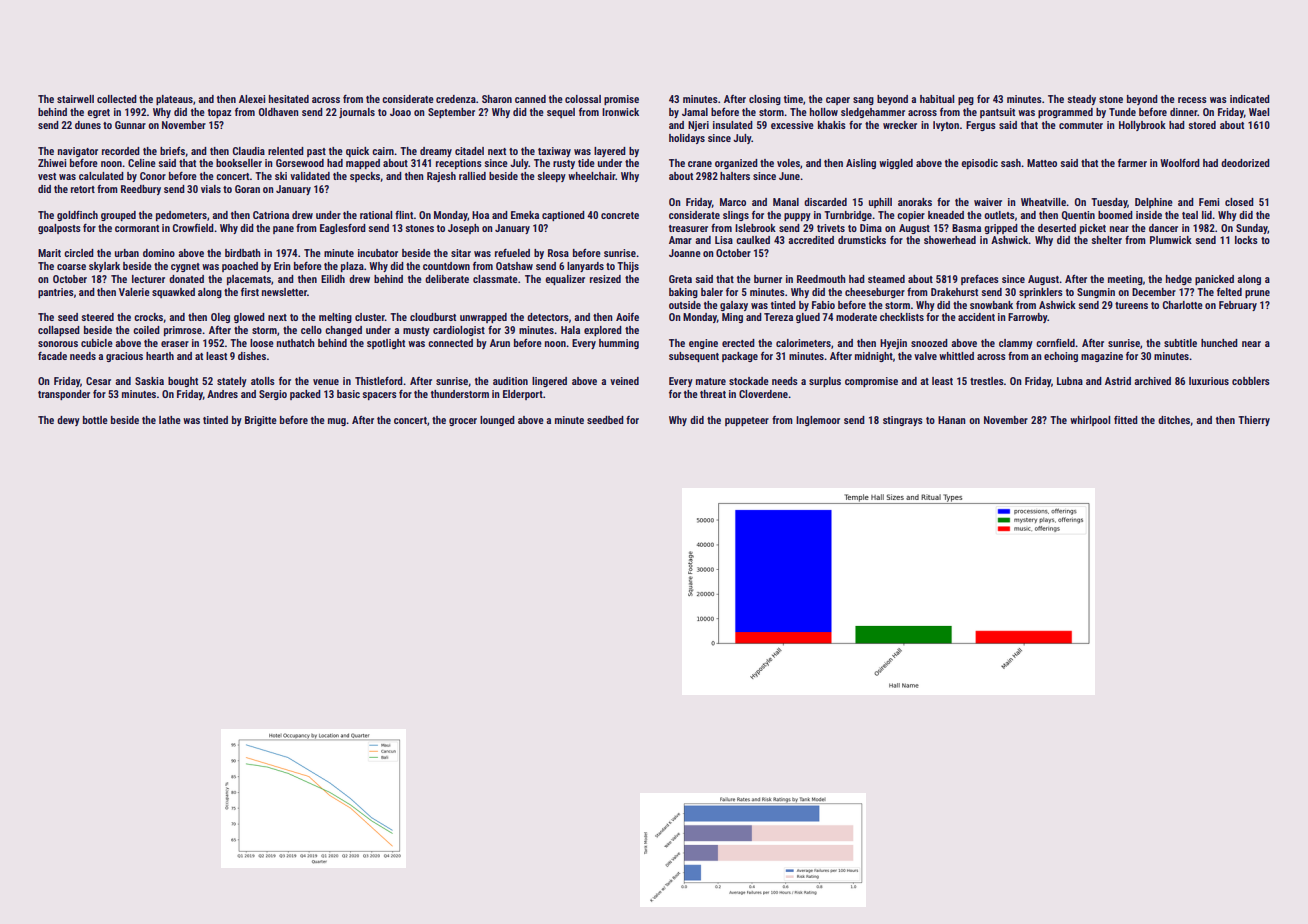 This page has height=924, width=1308. I want to click on lathe, so click(170, 420).
